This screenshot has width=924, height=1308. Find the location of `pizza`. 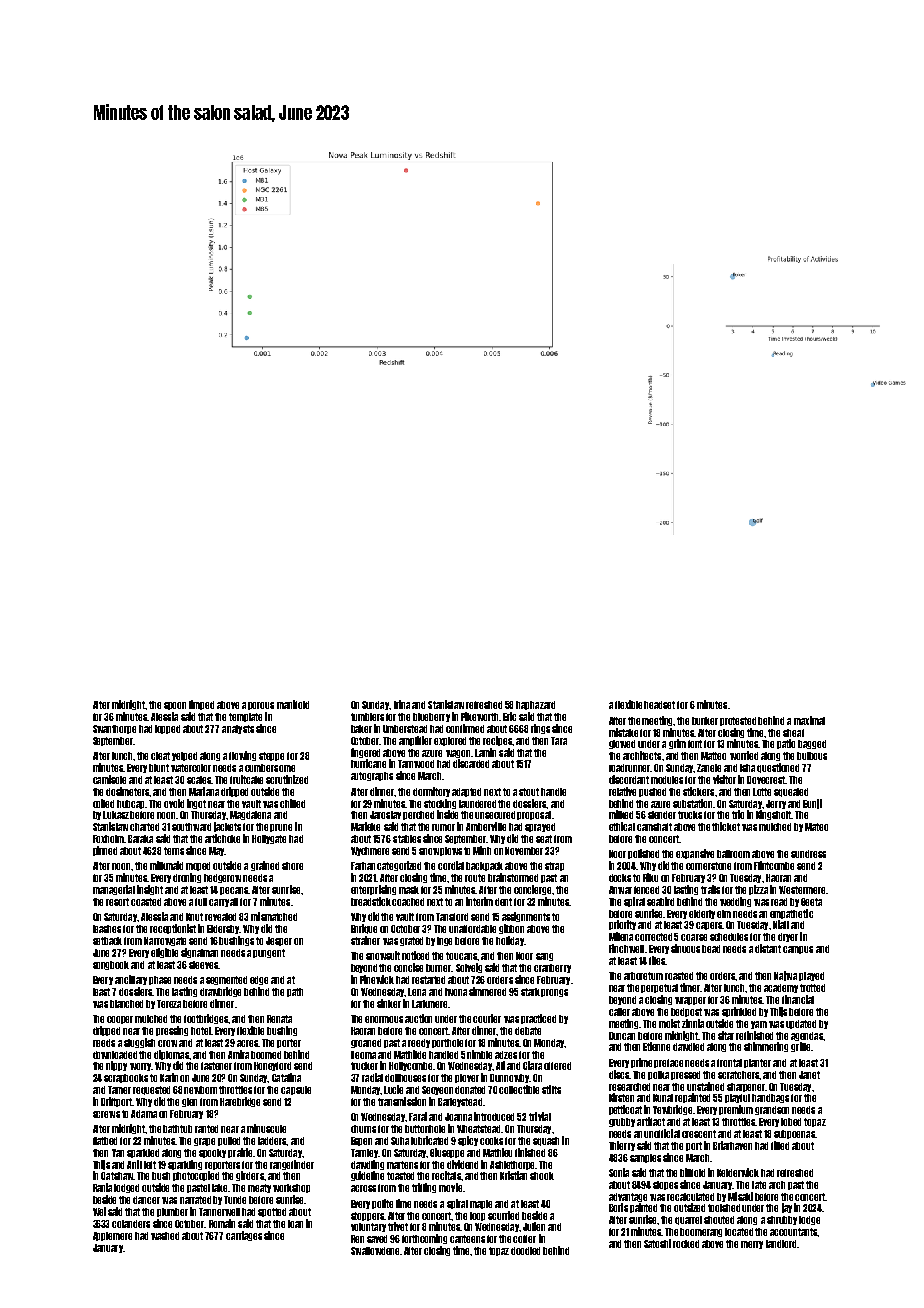

pizza is located at coordinates (758, 890).
